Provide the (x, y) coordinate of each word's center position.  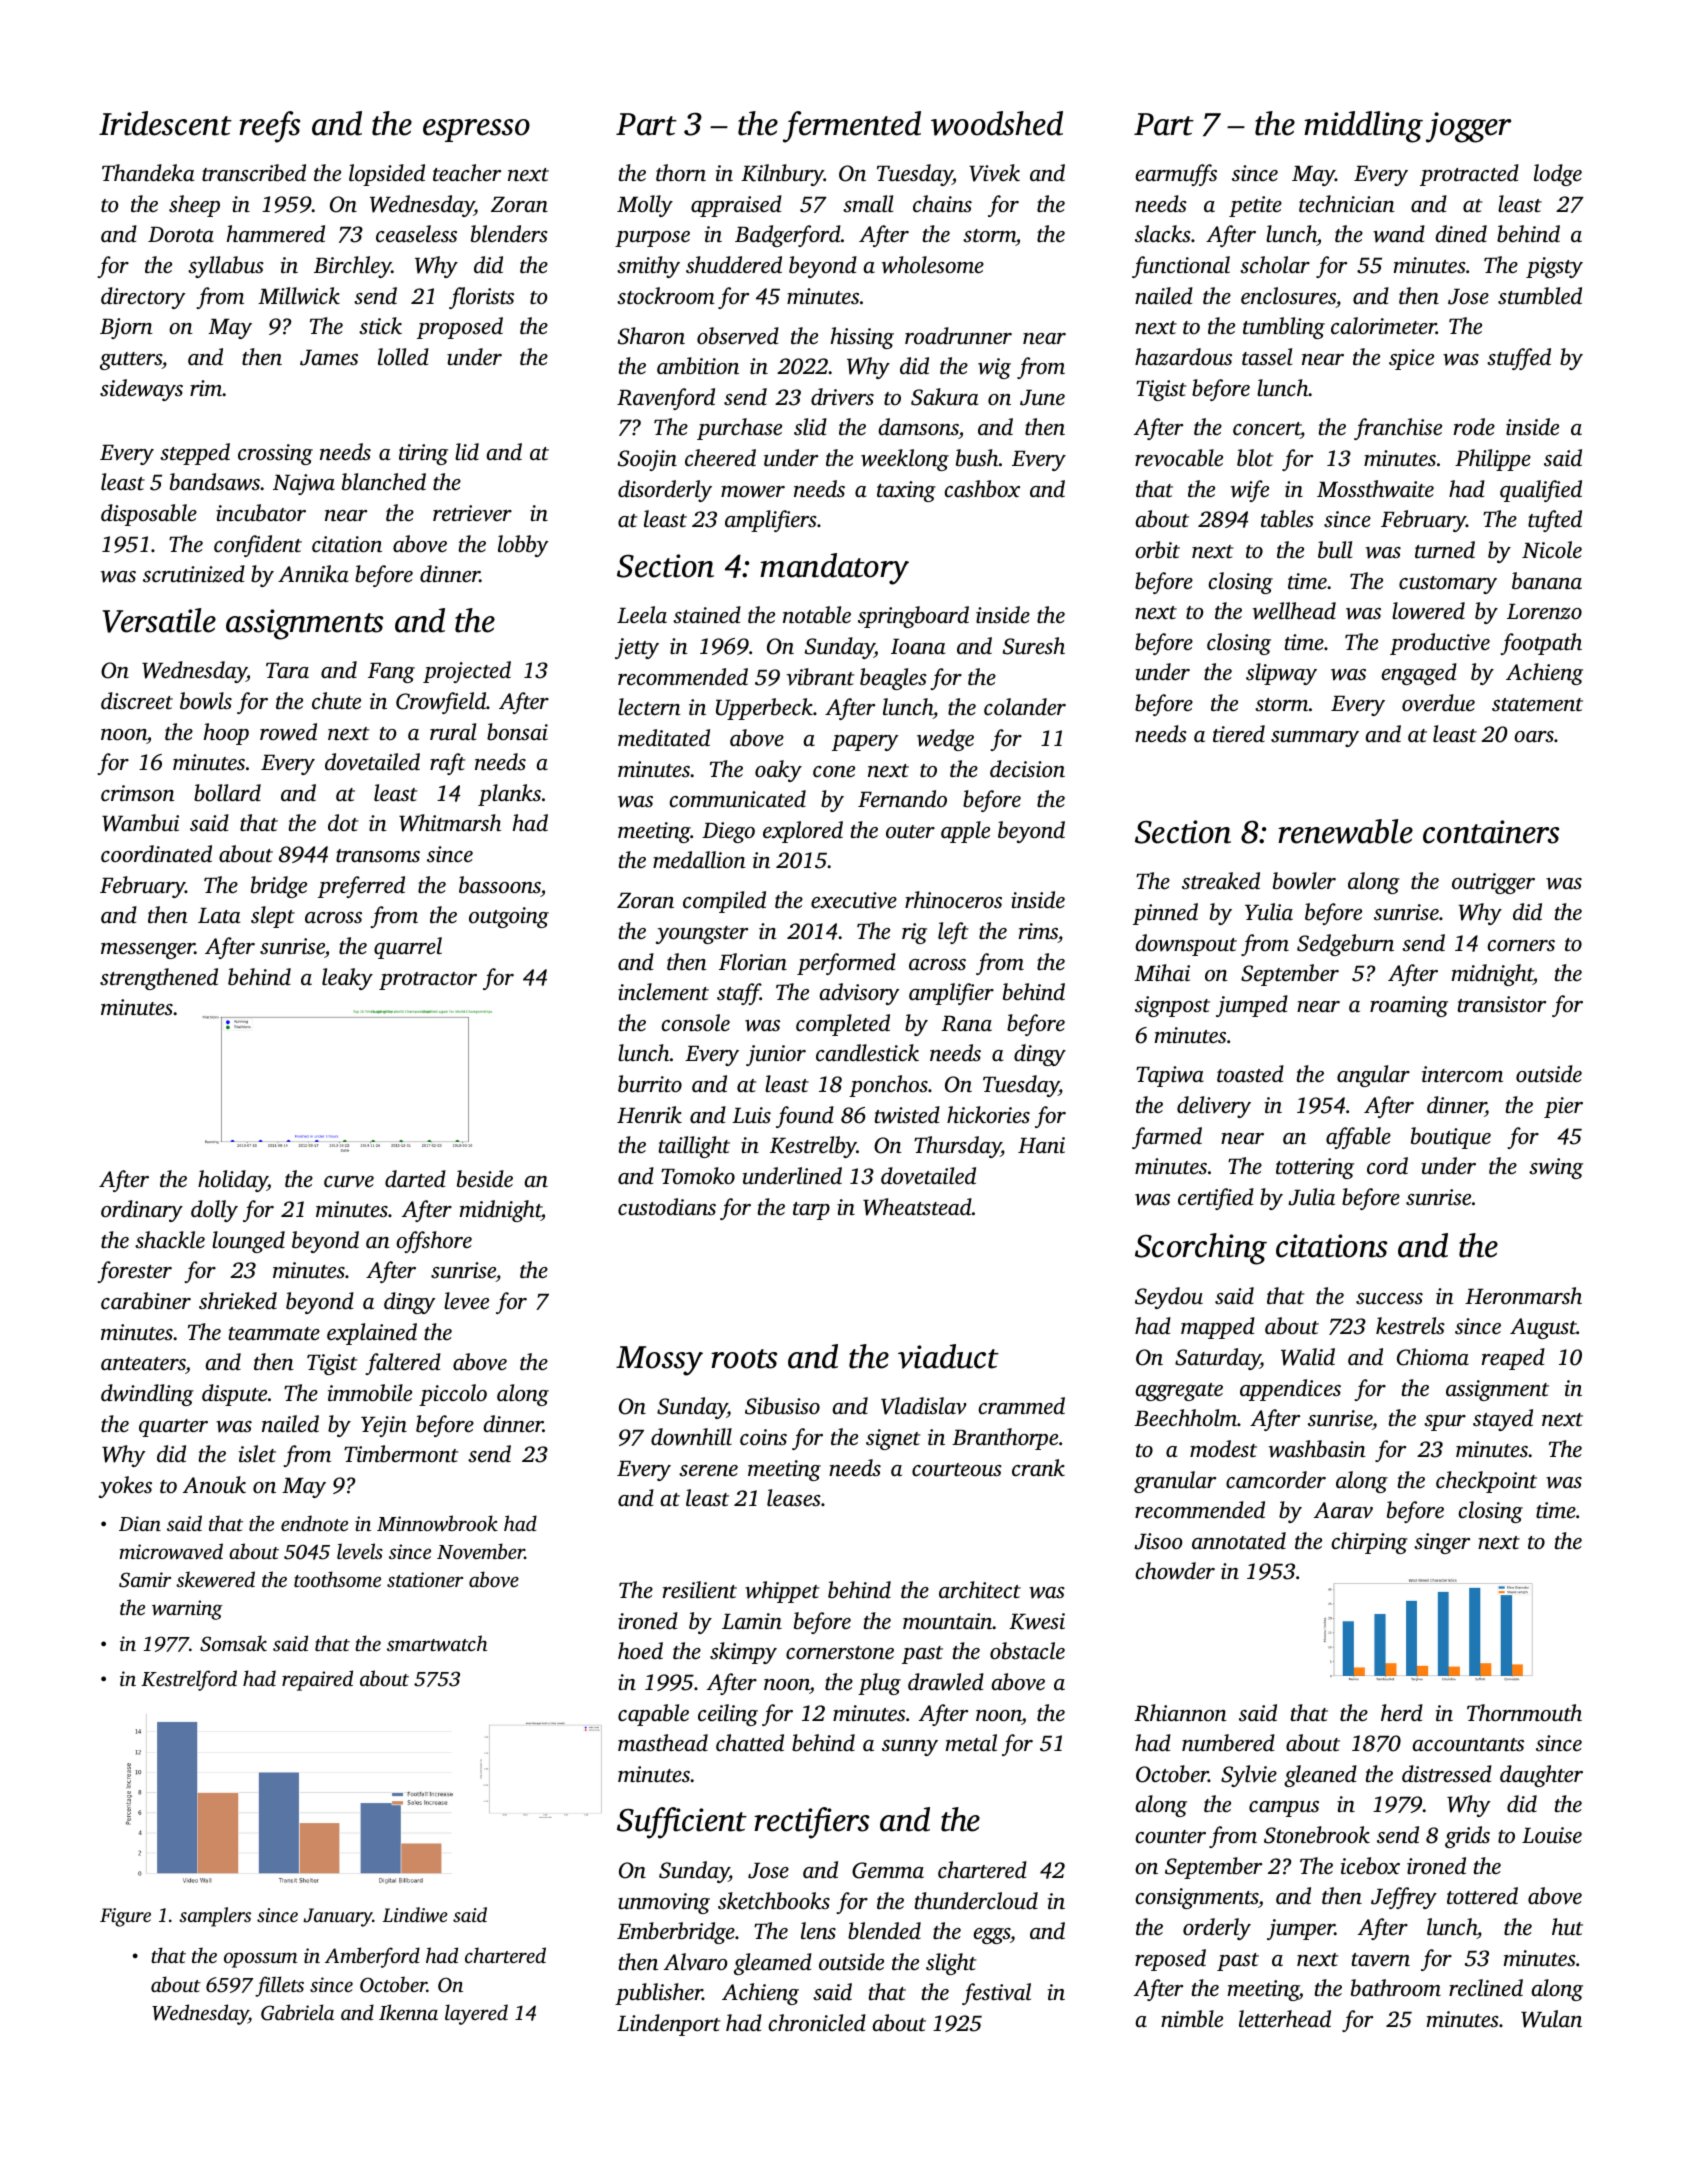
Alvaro (695, 1962)
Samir (145, 1580)
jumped (1252, 1006)
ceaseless (416, 234)
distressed (1447, 1774)
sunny (910, 1748)
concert (1267, 430)
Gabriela (297, 2012)
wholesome (933, 265)
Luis (751, 1115)
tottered (1482, 1896)
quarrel (408, 948)
